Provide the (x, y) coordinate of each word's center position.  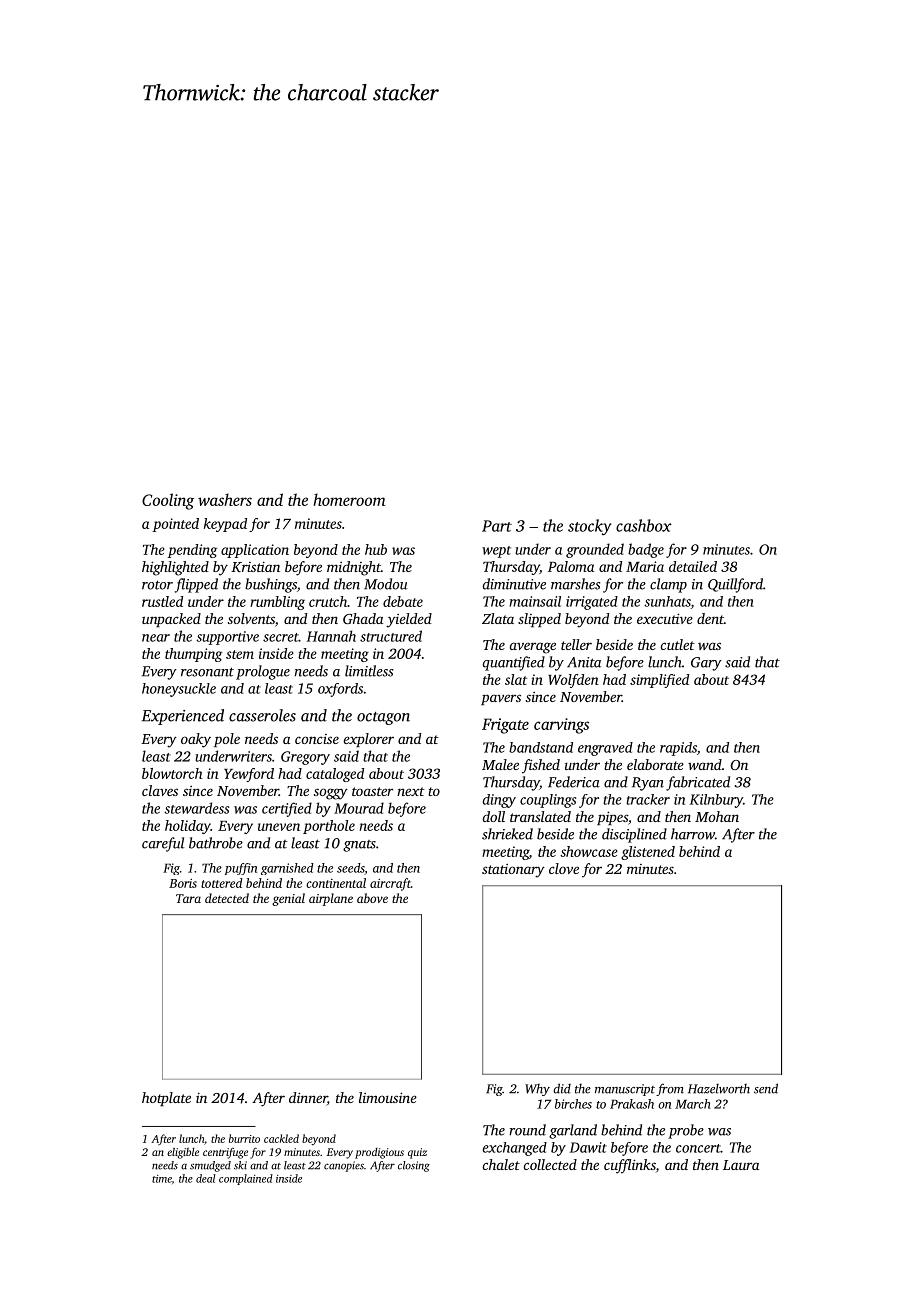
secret (281, 637)
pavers (501, 699)
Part (497, 526)
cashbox (644, 525)
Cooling (168, 501)
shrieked (507, 834)
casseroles (262, 715)
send (766, 1088)
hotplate (166, 1099)
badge (646, 550)
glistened (648, 853)
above (372, 898)
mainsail (535, 601)
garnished (287, 869)
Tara (188, 898)
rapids (678, 749)
